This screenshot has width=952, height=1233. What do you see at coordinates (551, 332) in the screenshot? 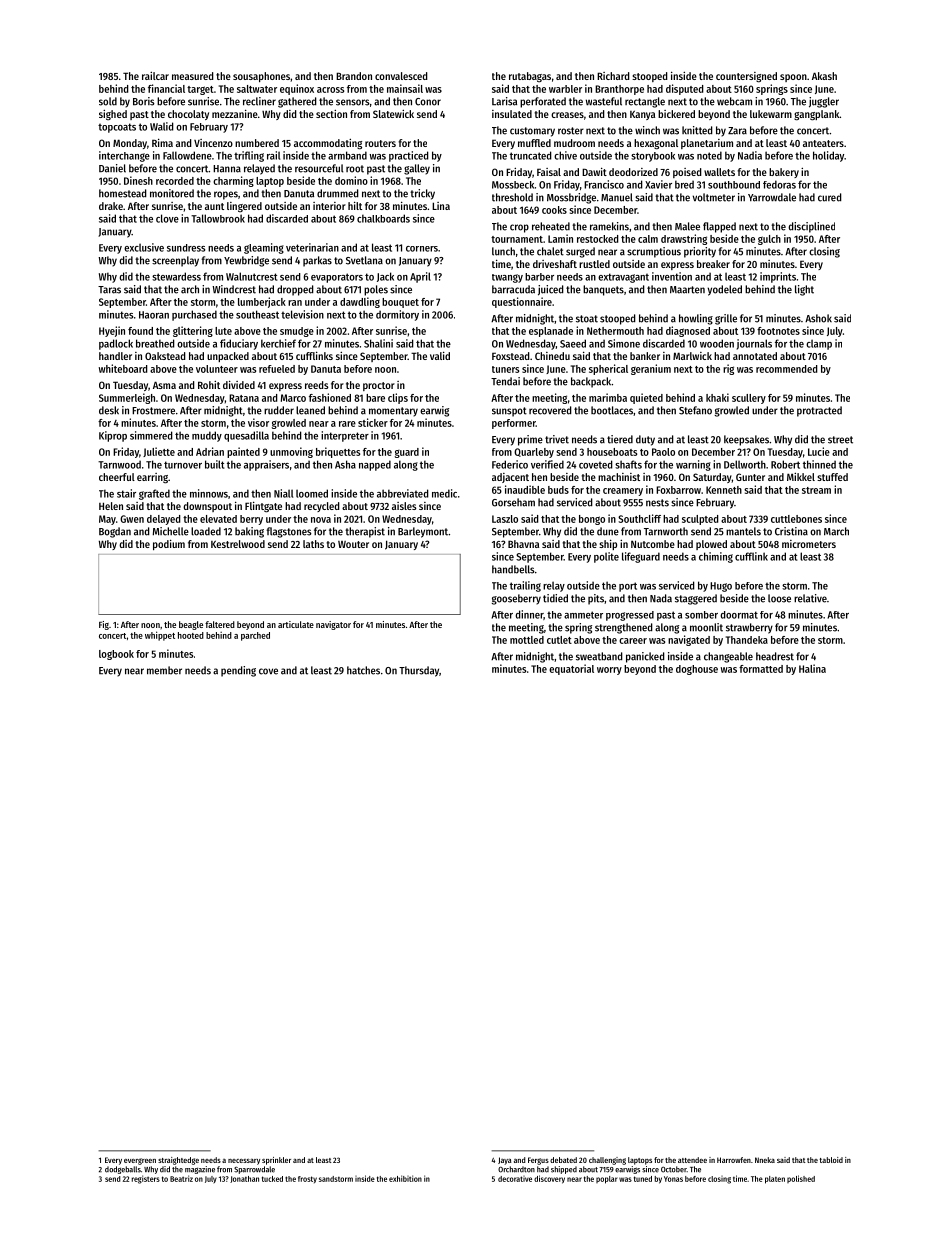
I see `esplanade` at bounding box center [551, 332].
